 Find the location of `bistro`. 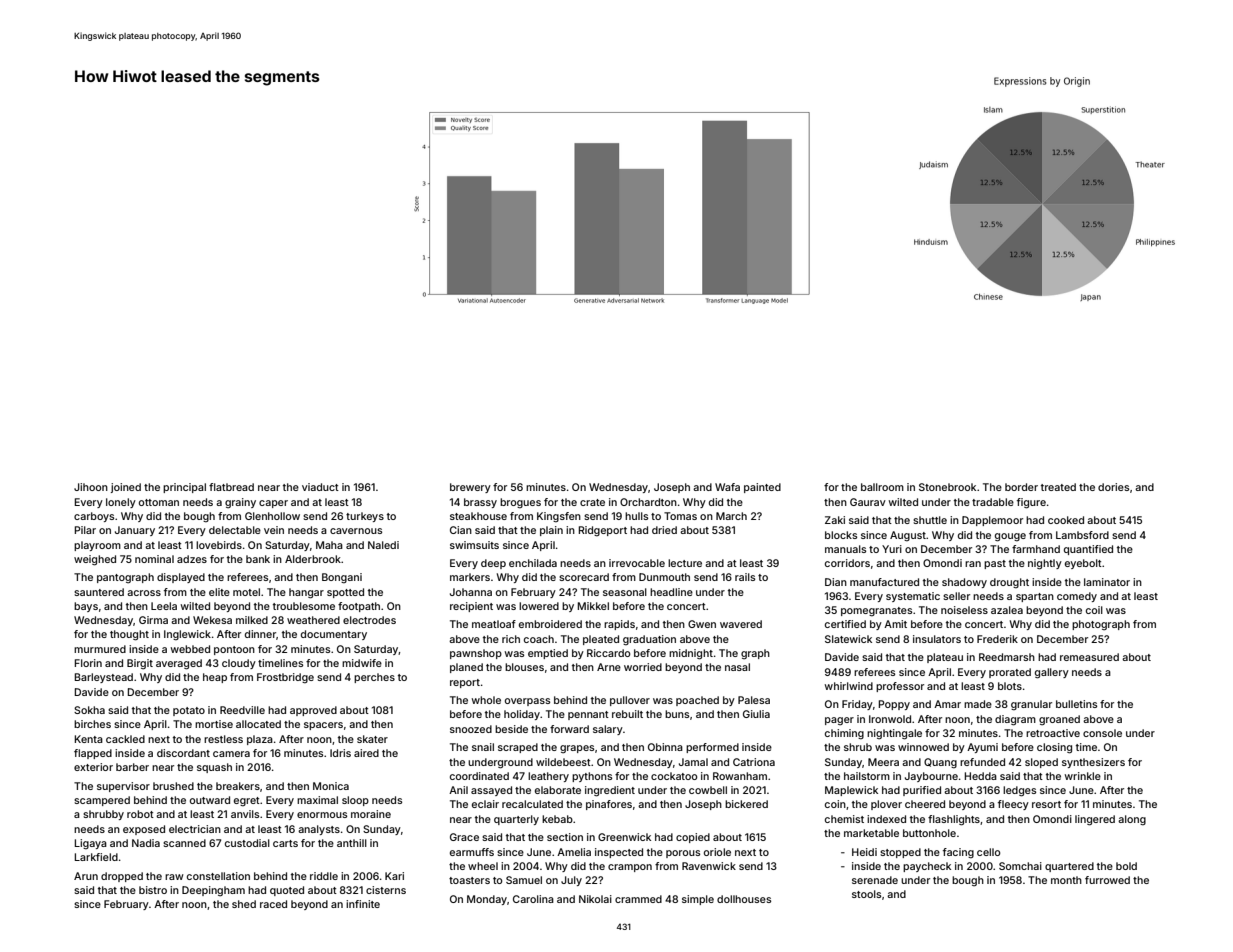

bistro is located at coordinates (153, 890).
